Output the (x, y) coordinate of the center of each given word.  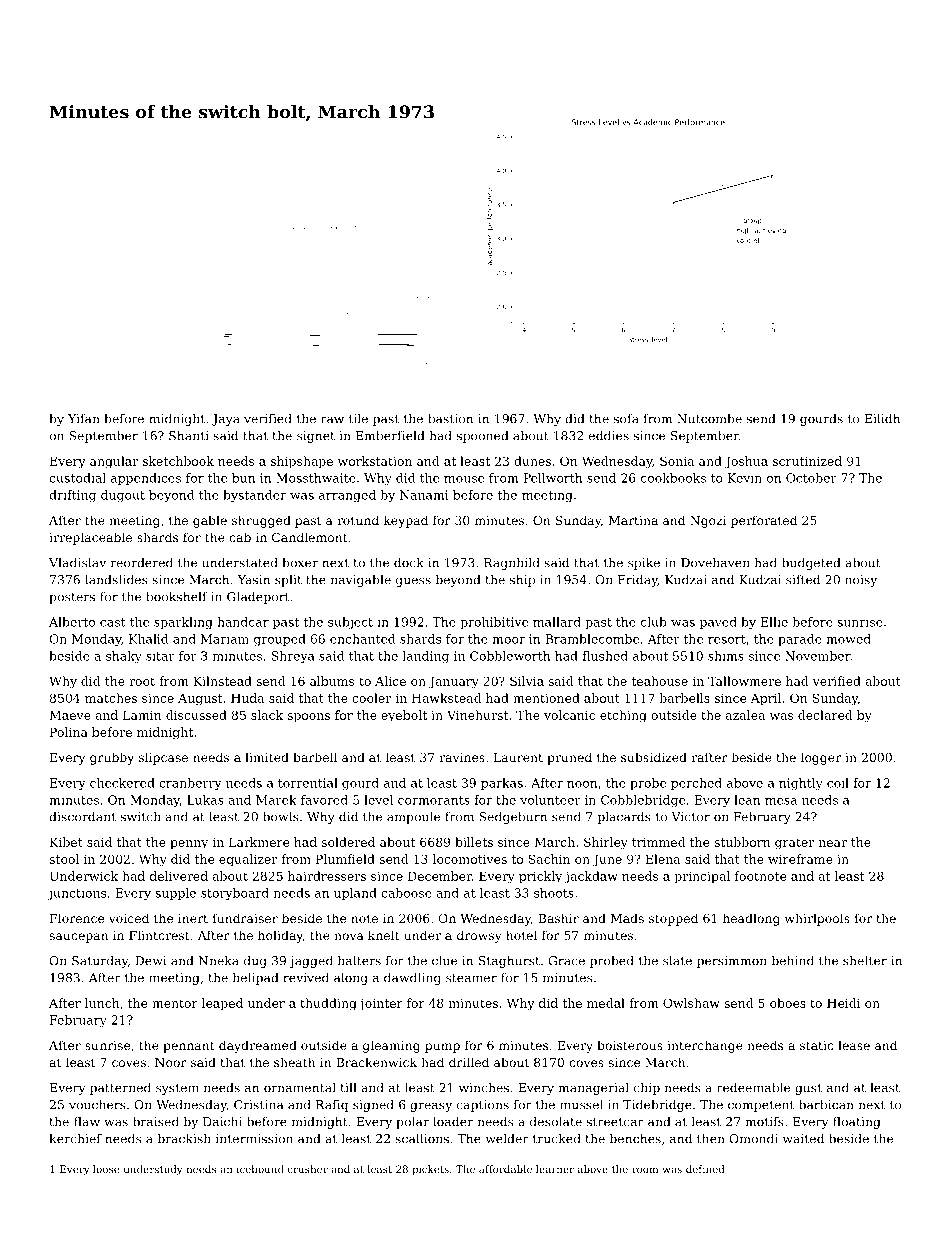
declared (825, 715)
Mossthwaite (316, 478)
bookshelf (177, 597)
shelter (865, 961)
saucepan (79, 938)
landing (425, 657)
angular (114, 462)
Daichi (222, 1122)
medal (606, 1003)
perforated (764, 521)
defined (705, 1169)
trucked (557, 1139)
